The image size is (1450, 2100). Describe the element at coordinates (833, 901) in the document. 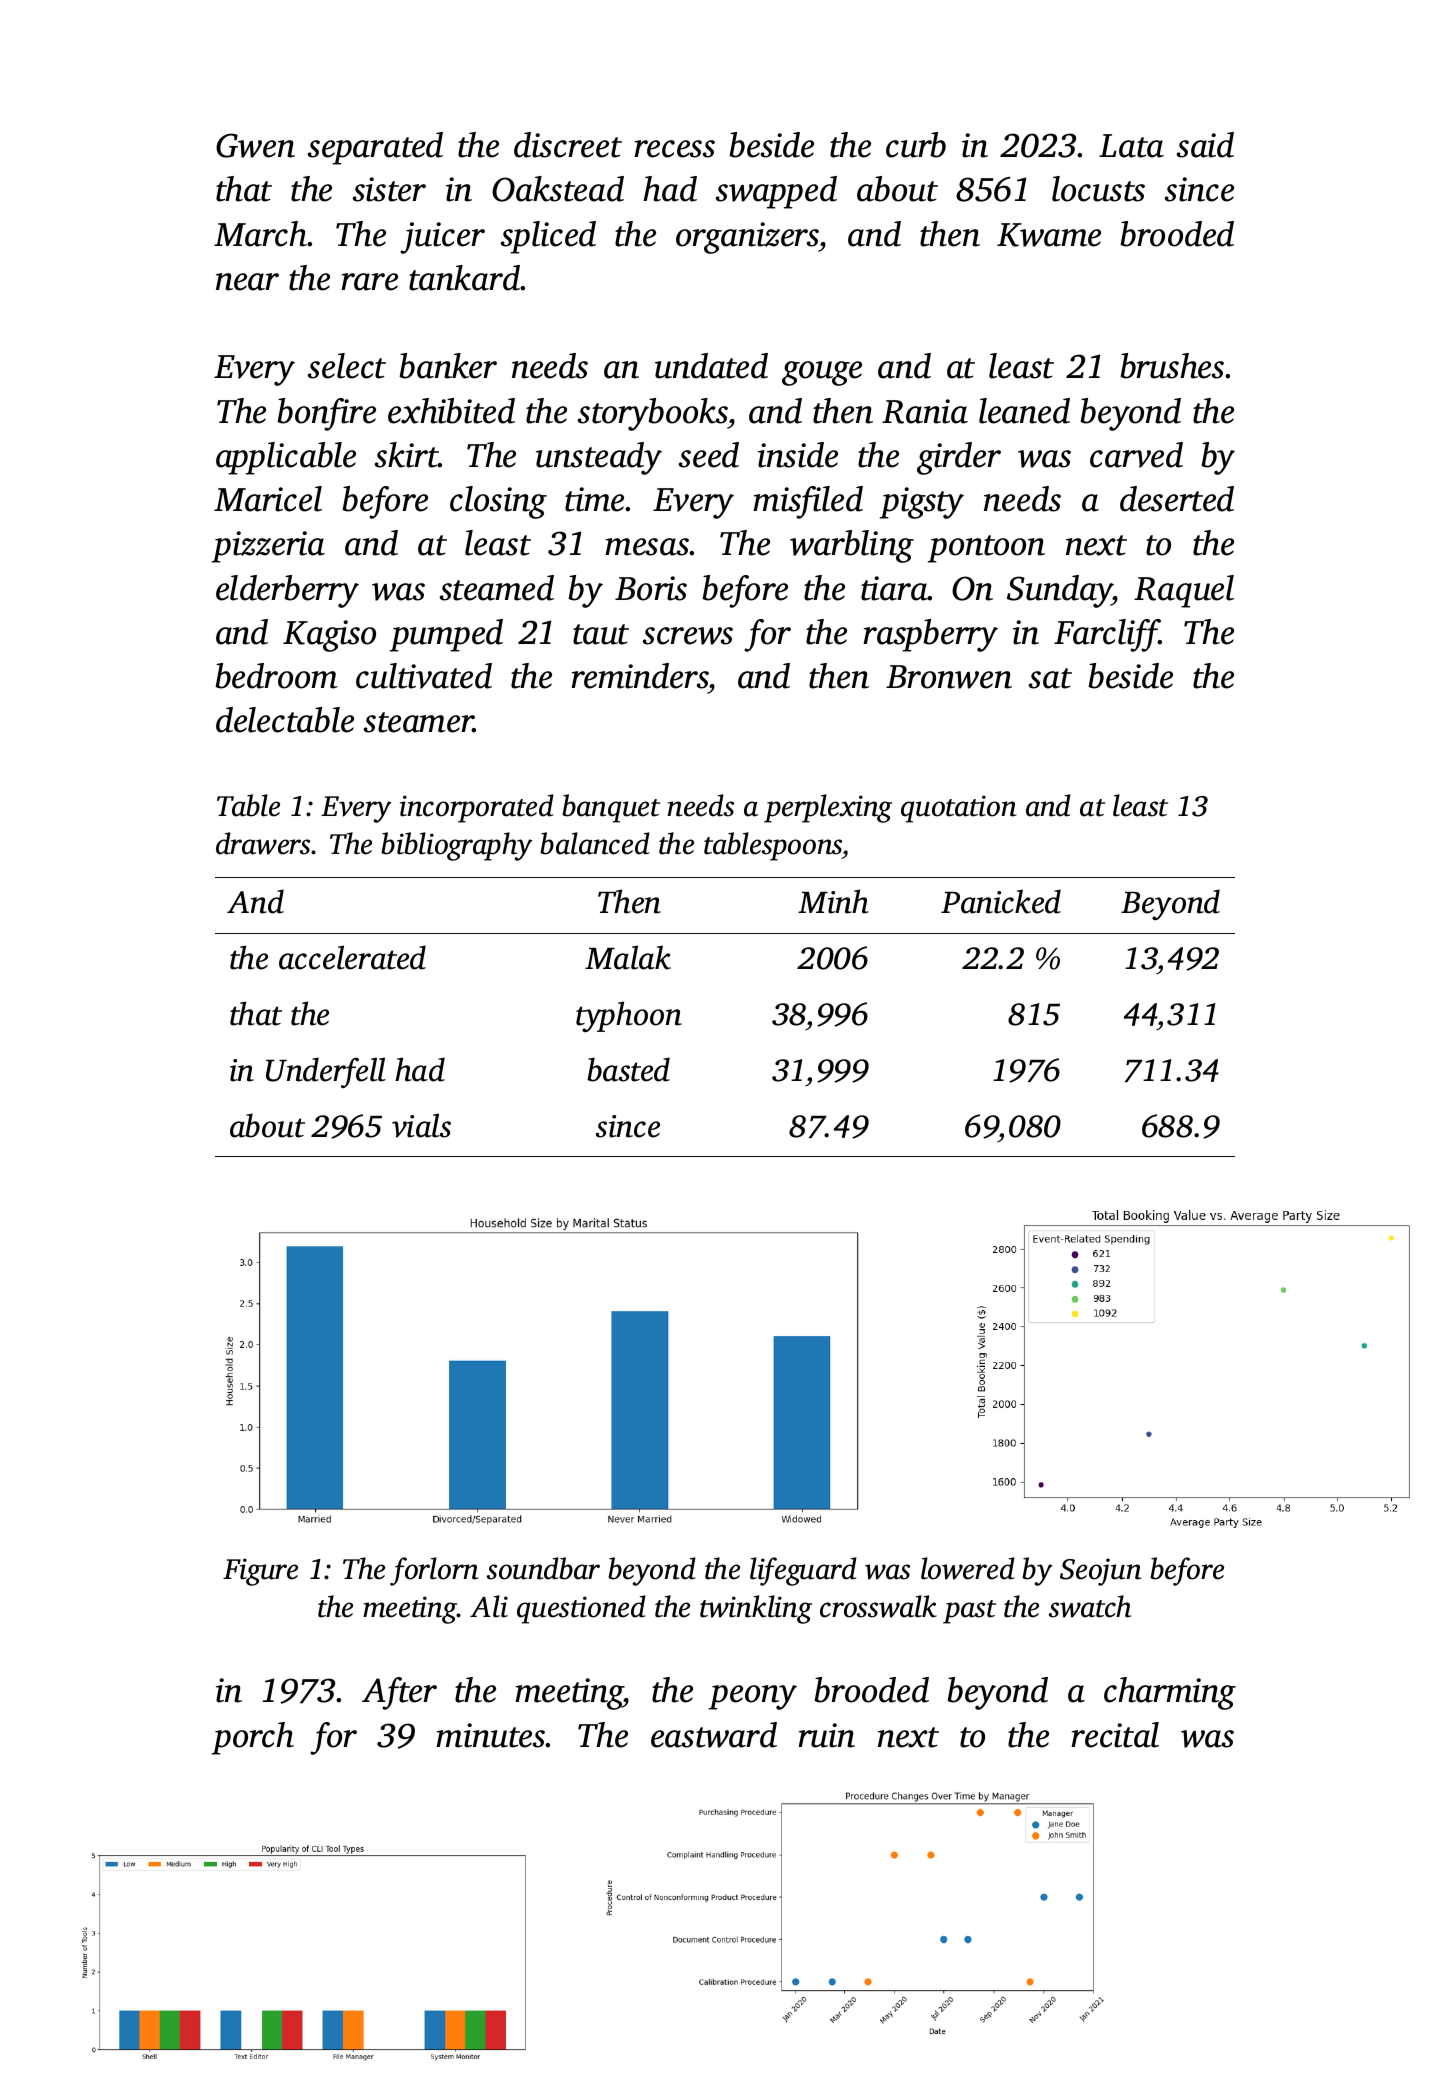

I see `Minh` at that location.
